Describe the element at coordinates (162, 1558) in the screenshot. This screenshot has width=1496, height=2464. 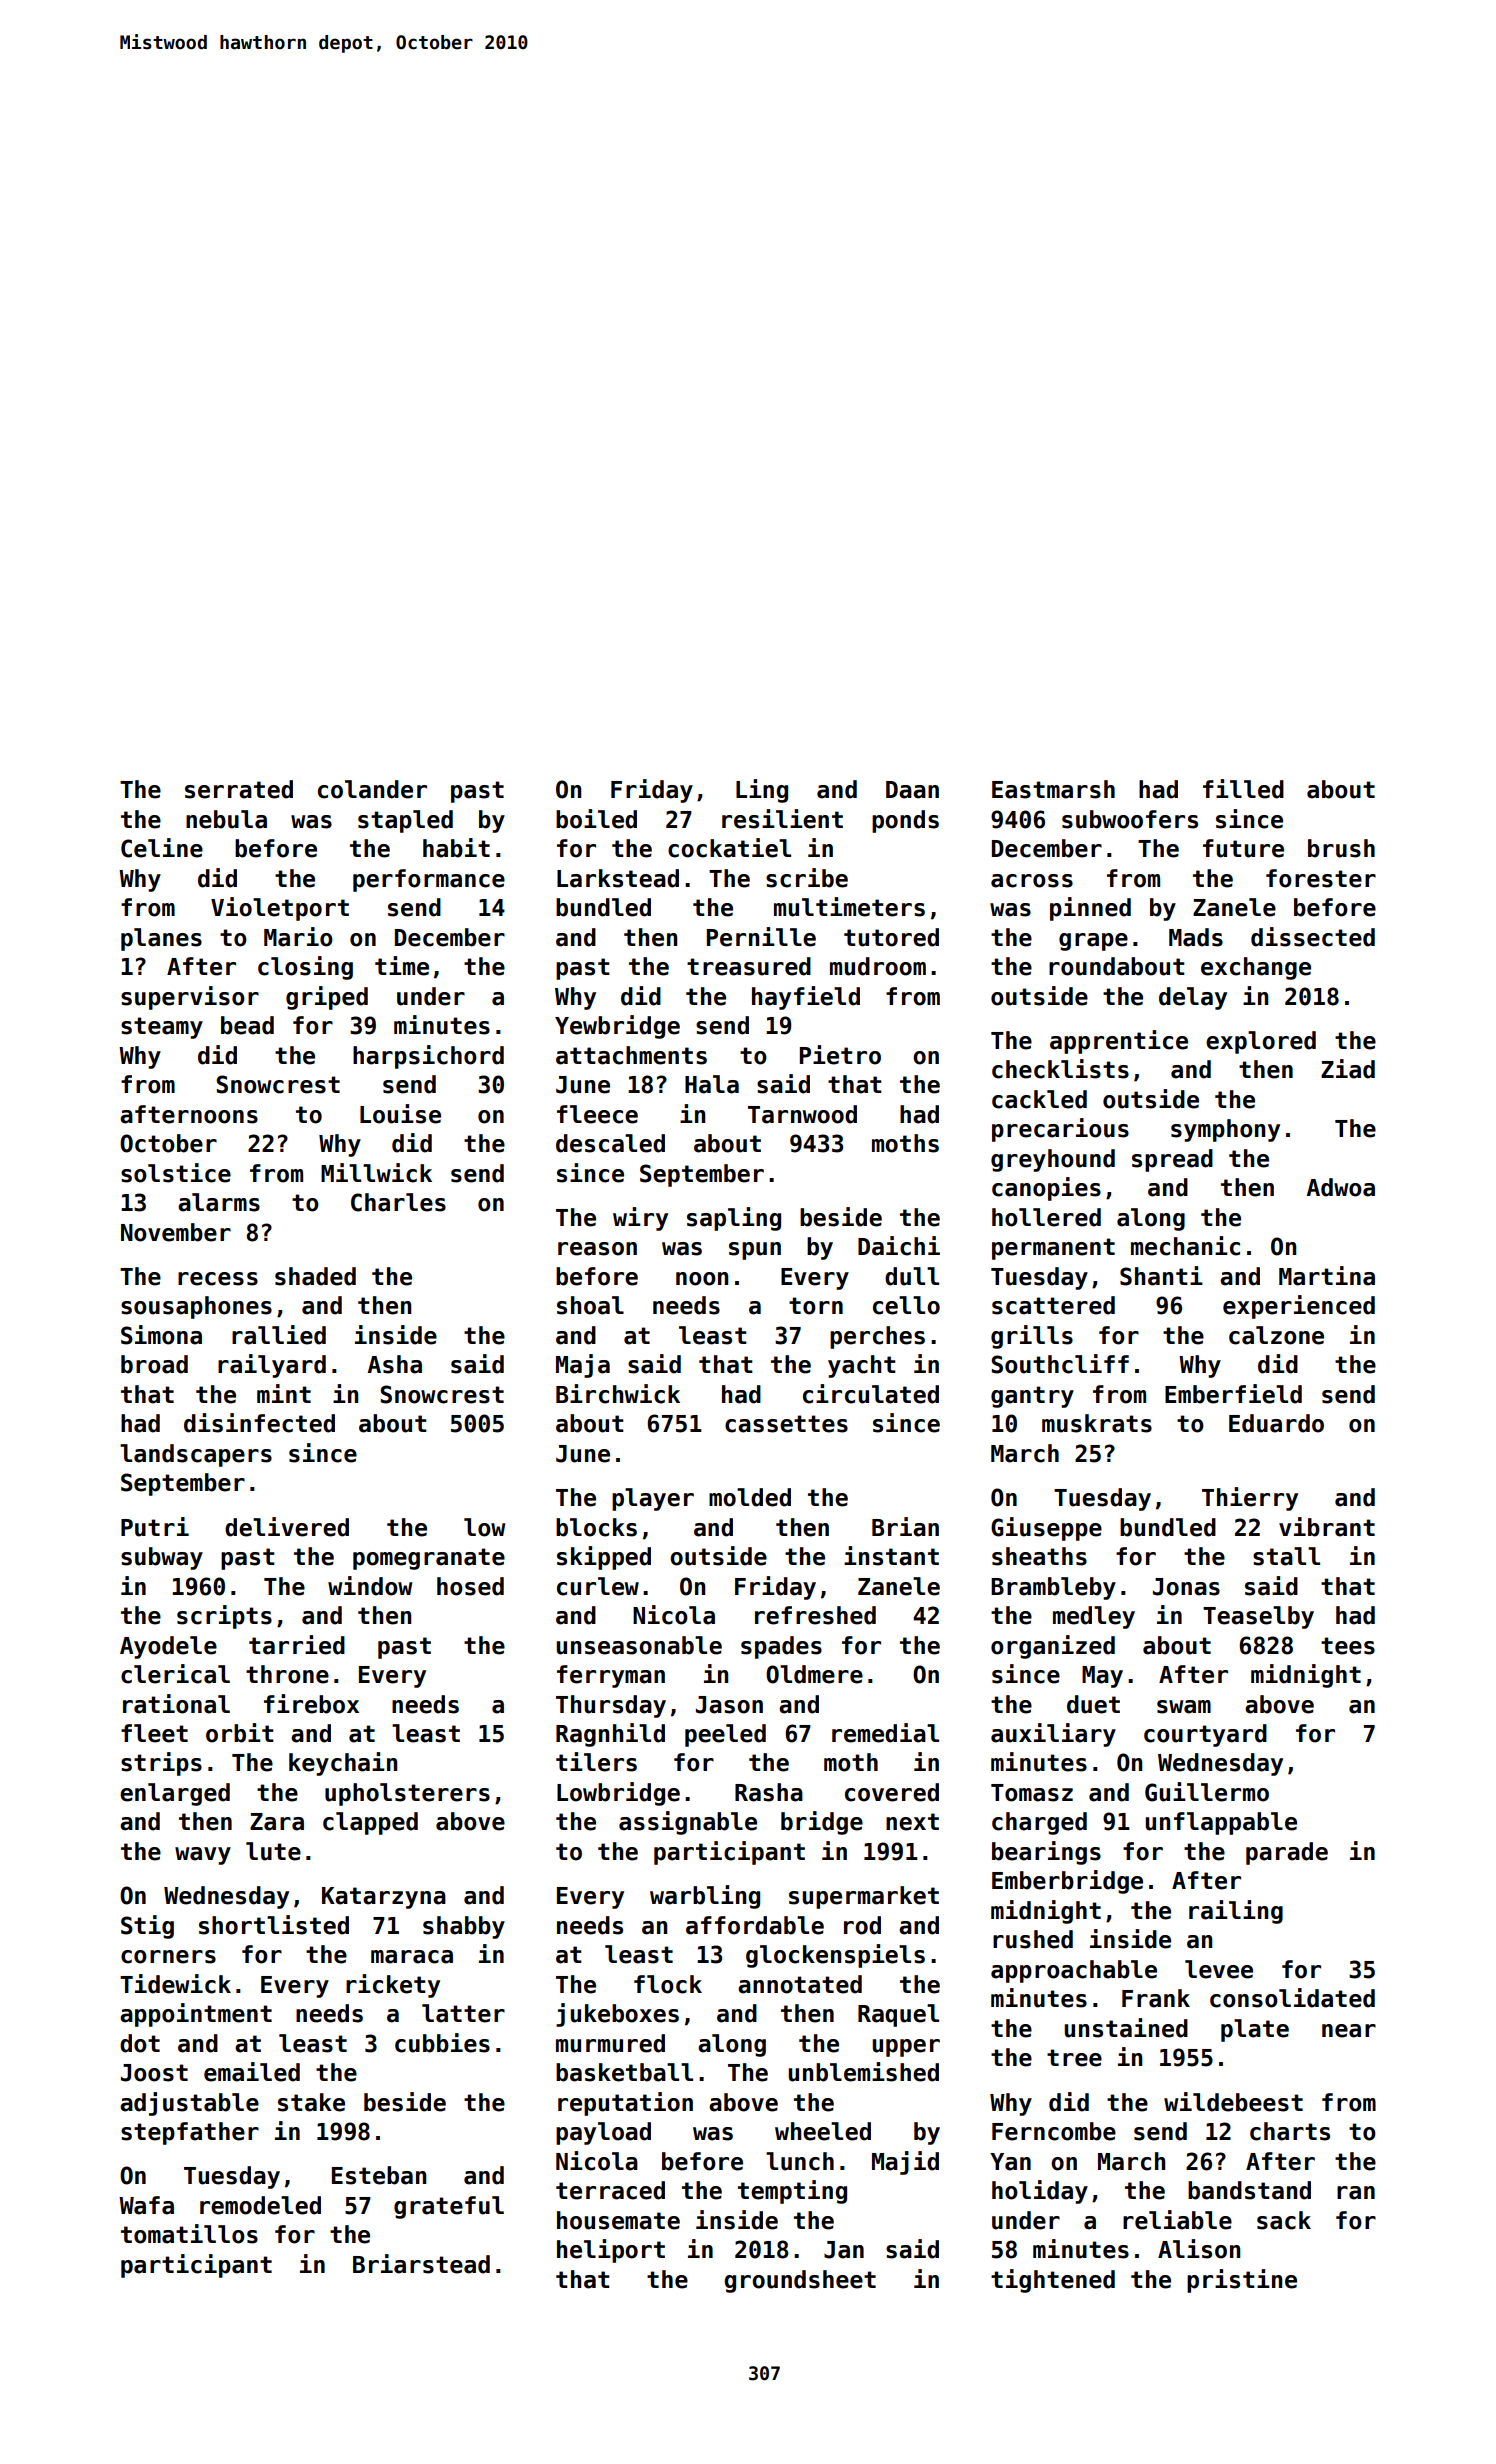
I see `subway` at that location.
